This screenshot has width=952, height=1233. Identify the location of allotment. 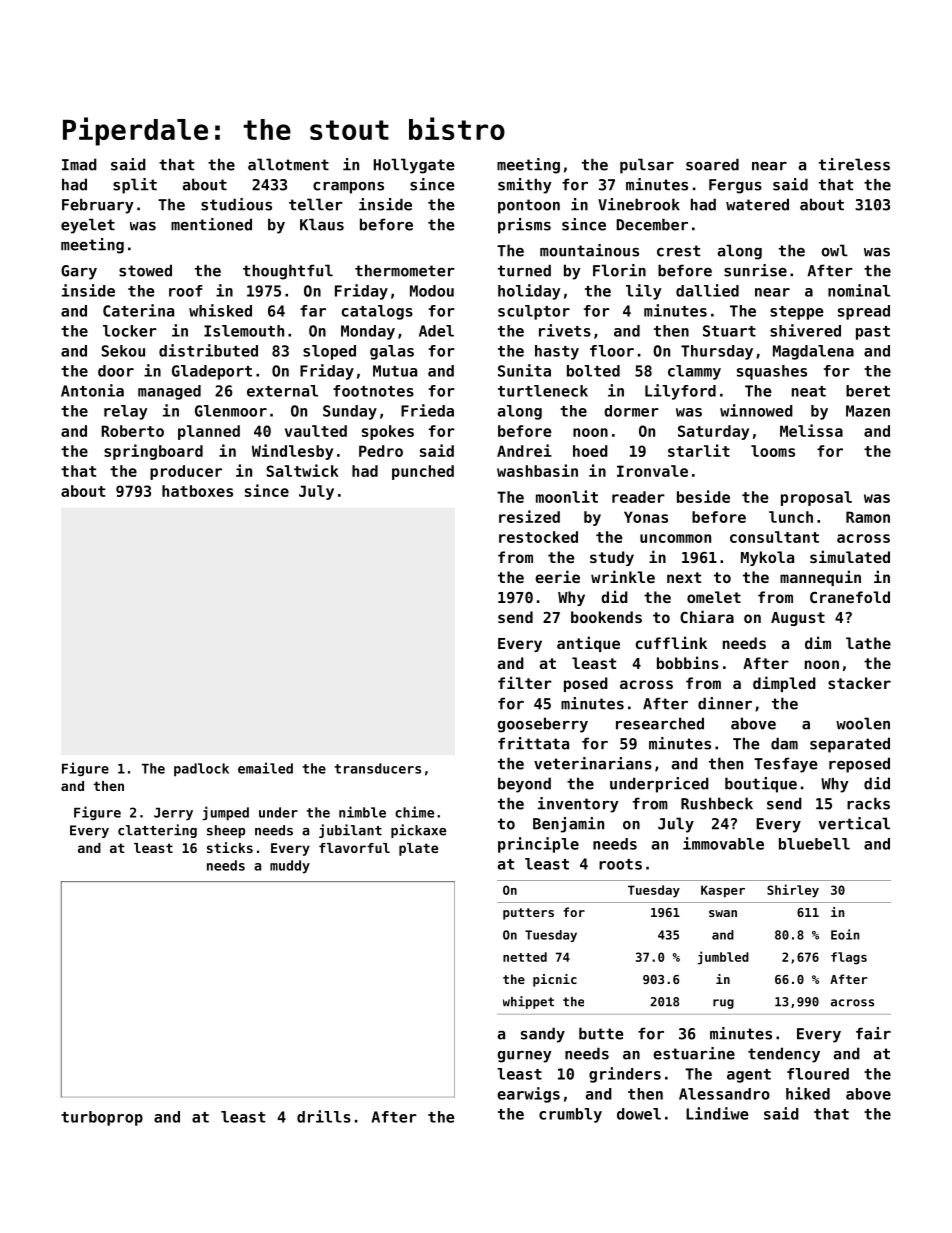
(288, 164).
